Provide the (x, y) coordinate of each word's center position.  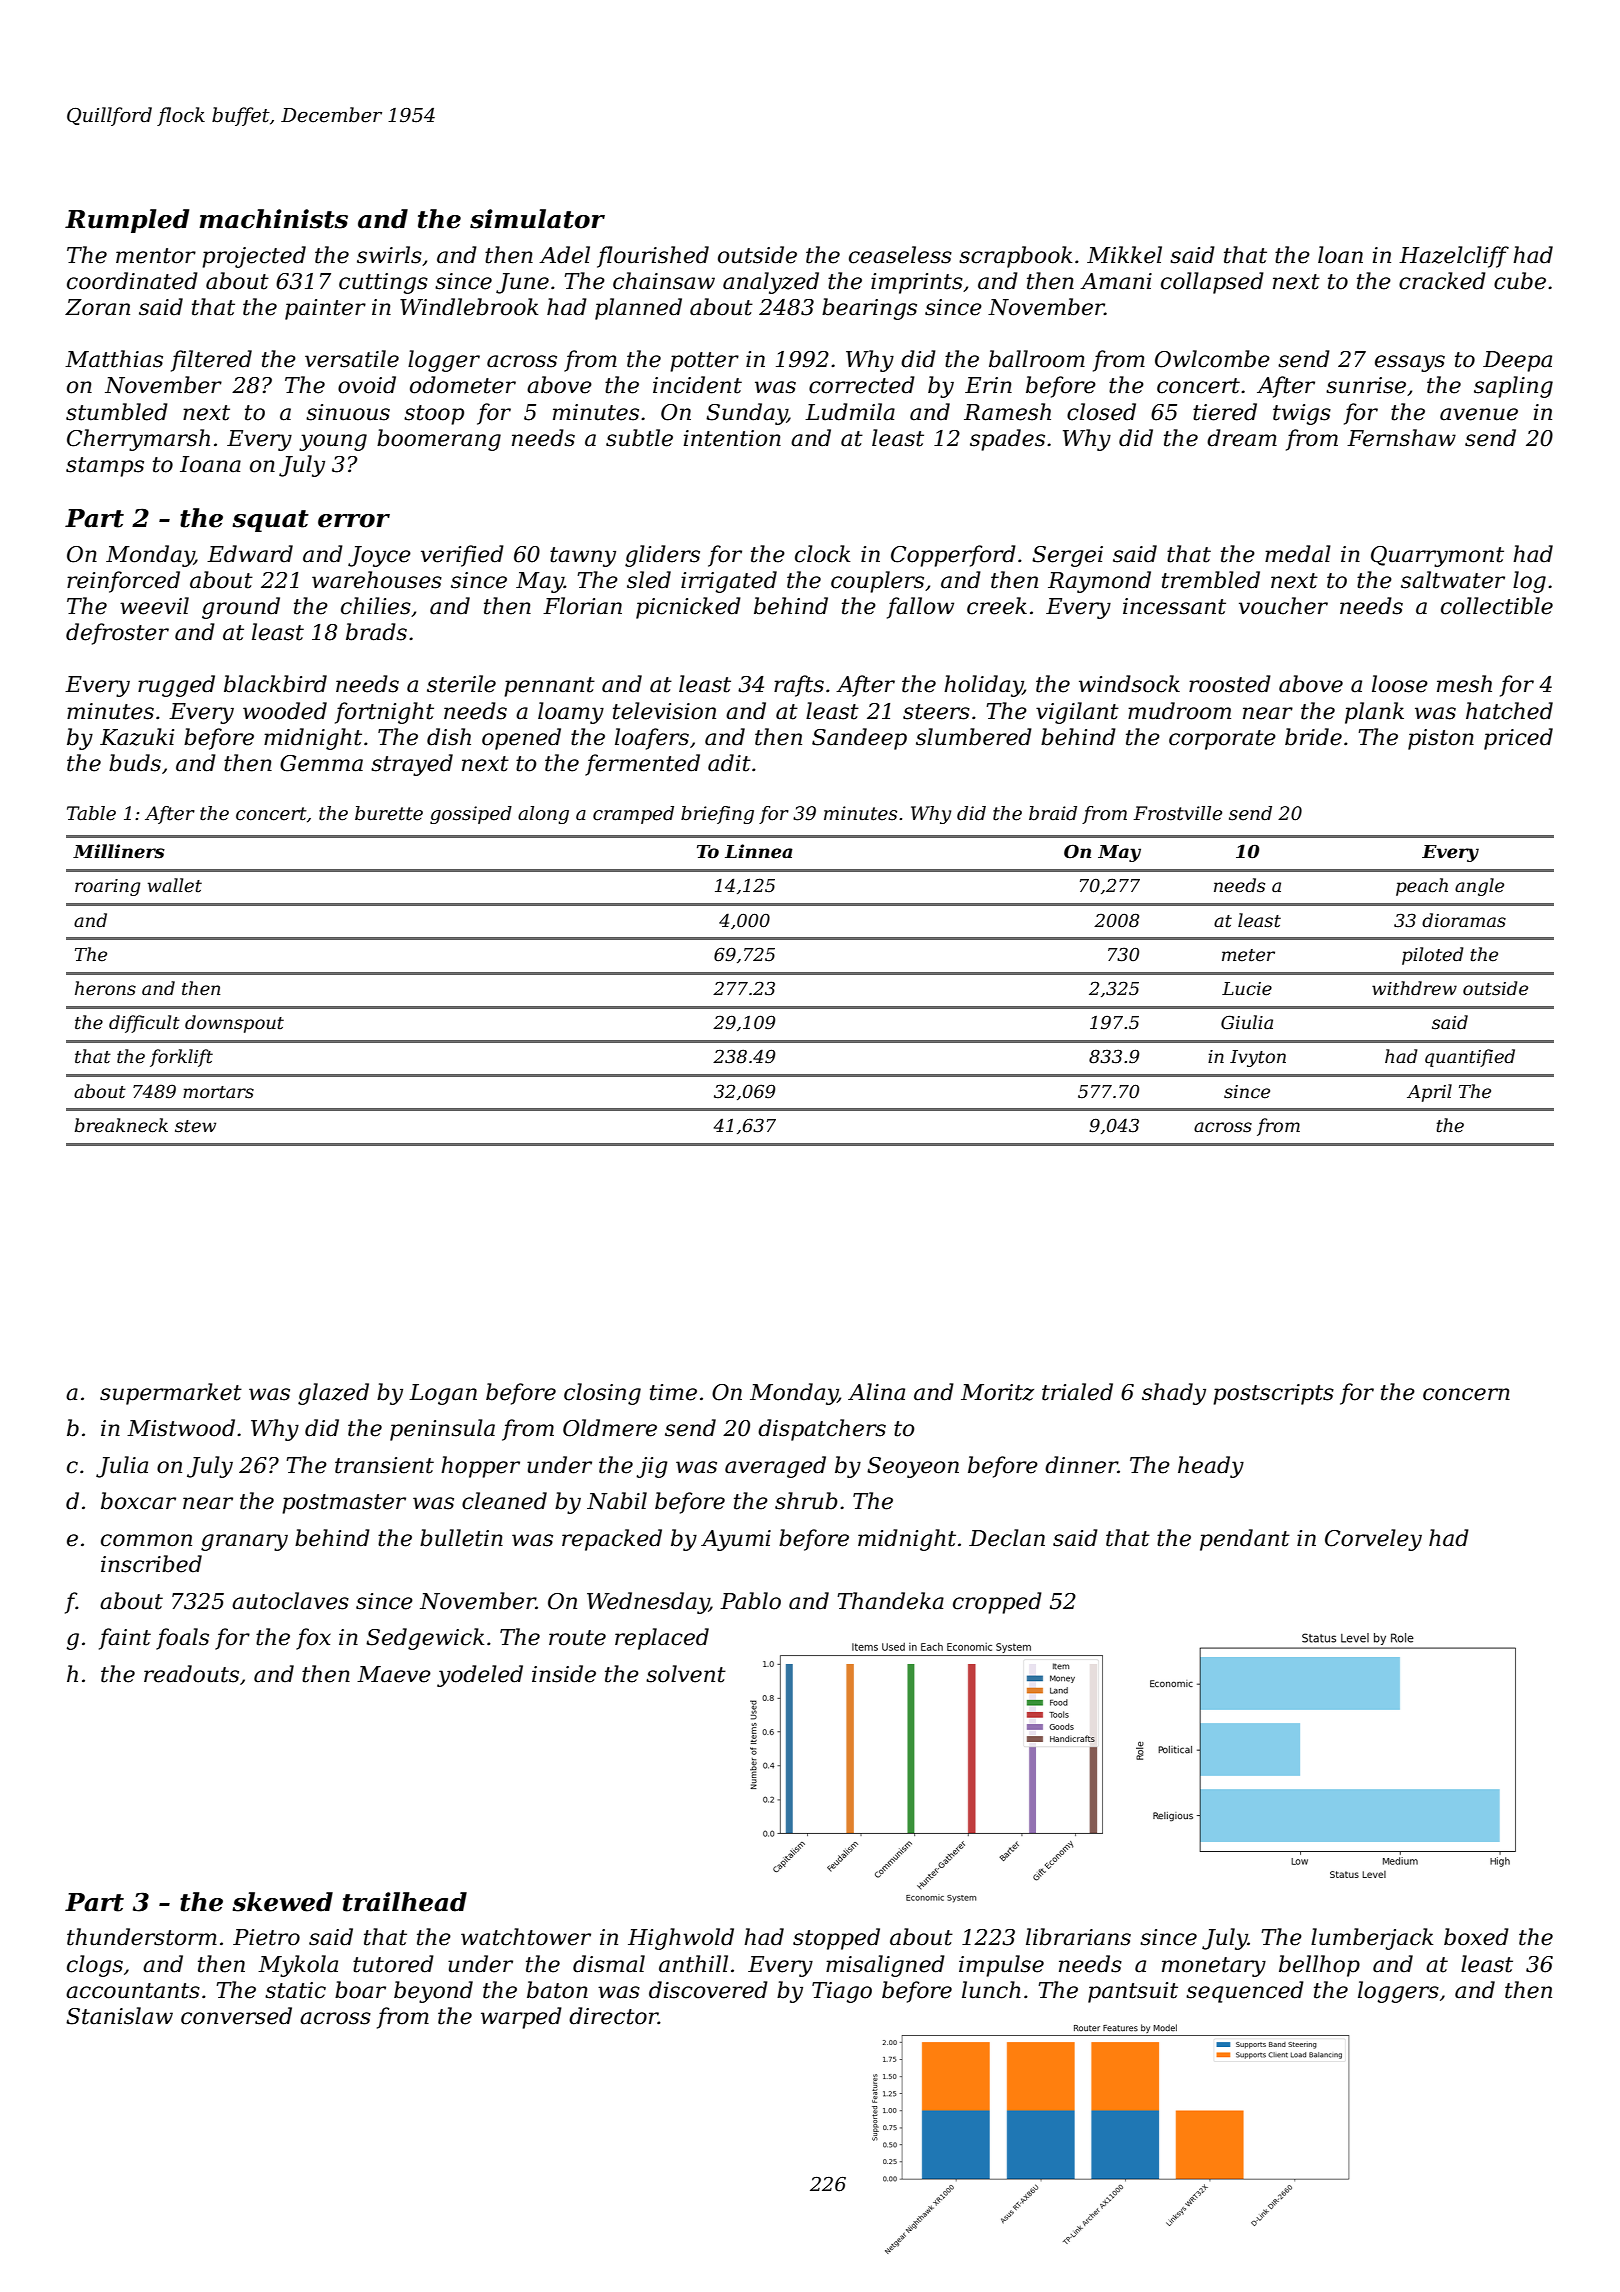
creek (997, 606)
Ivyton (1258, 1058)
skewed (283, 1902)
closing (602, 1394)
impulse (1001, 1966)
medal (1298, 554)
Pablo (750, 1601)
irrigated (729, 582)
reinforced (123, 582)
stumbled (117, 412)
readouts (191, 1674)
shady (1174, 1394)
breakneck (121, 1125)
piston (1441, 739)
